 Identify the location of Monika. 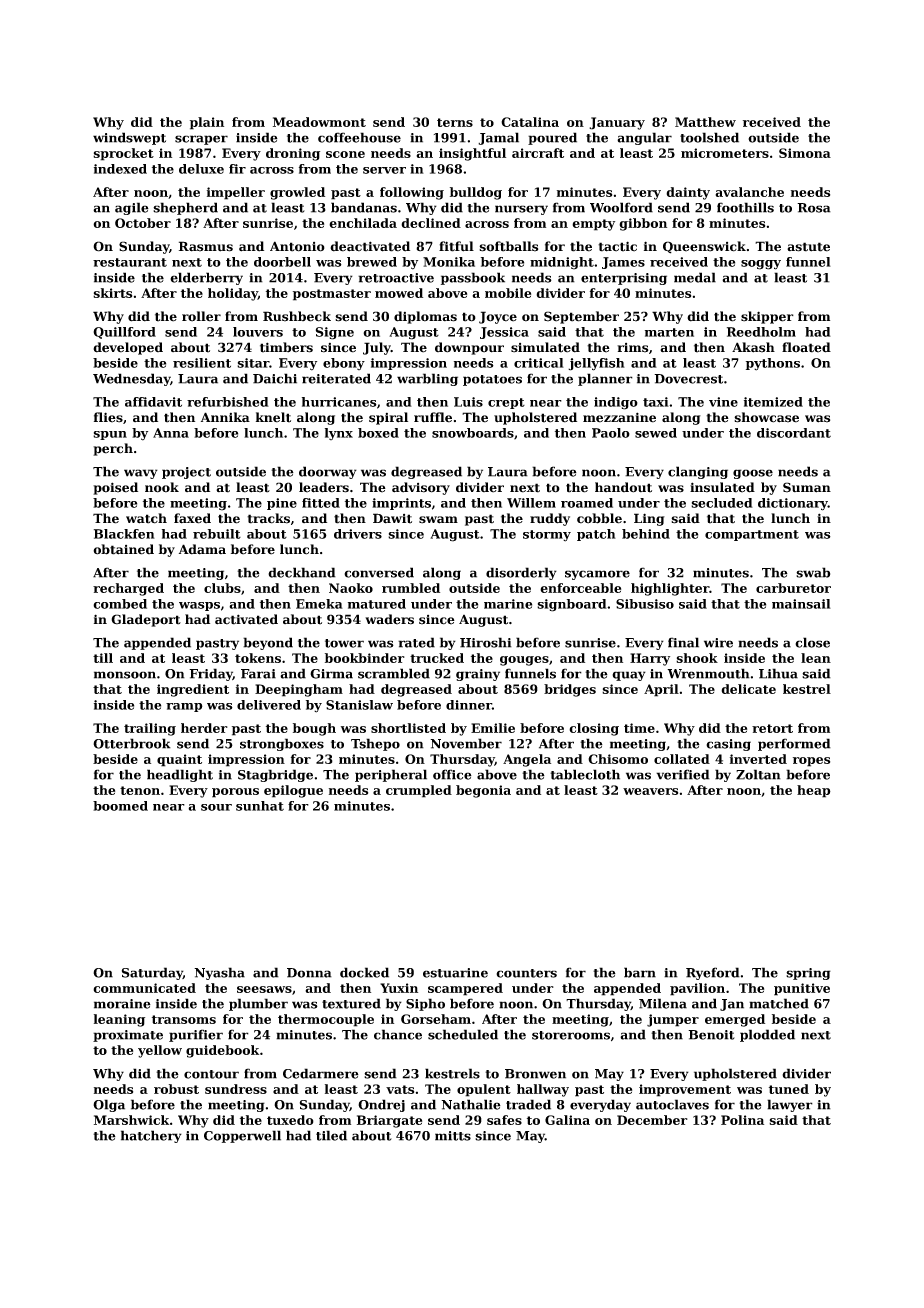
(449, 262).
